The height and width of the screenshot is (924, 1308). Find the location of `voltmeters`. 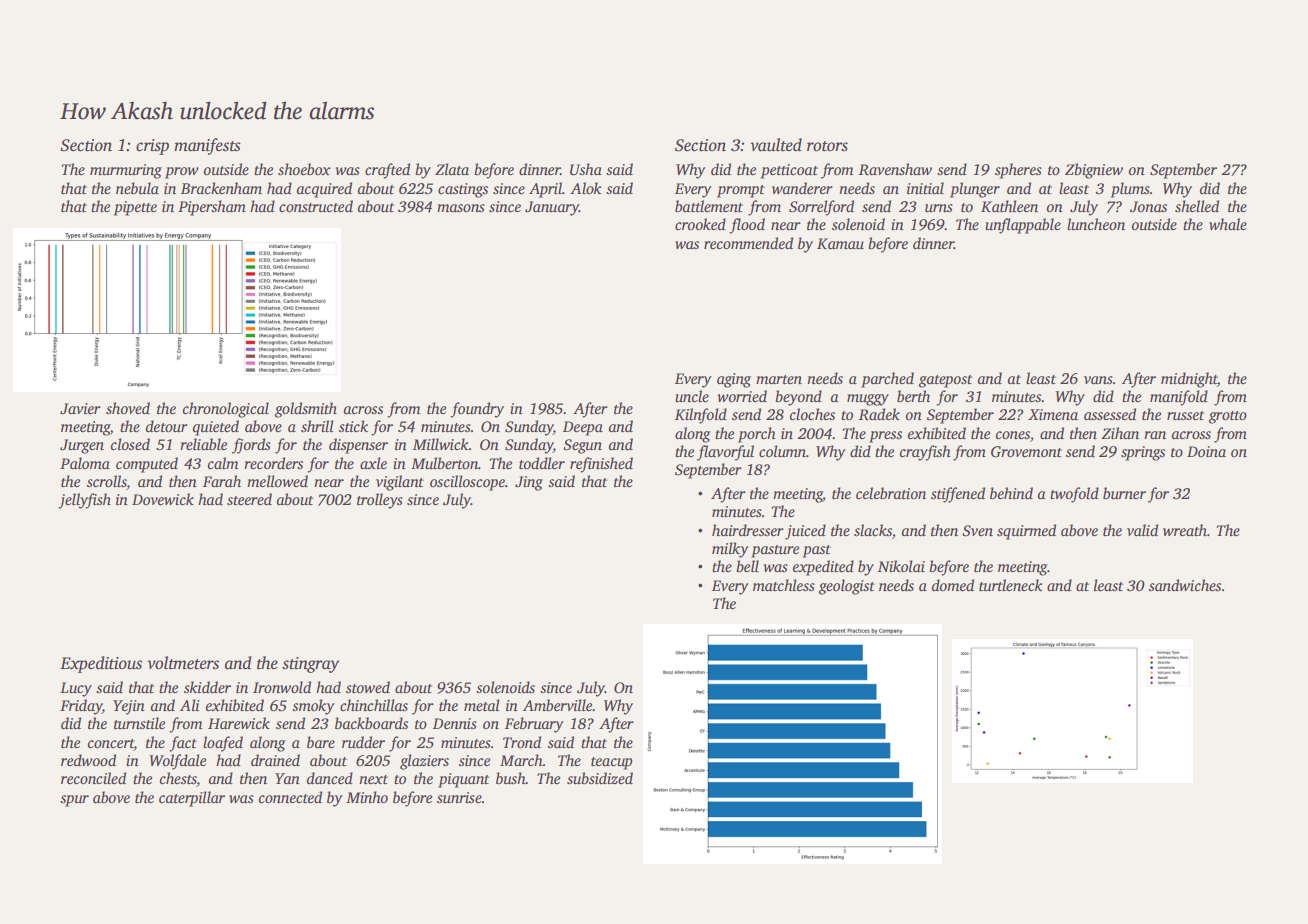

voltmeters is located at coordinates (183, 663).
